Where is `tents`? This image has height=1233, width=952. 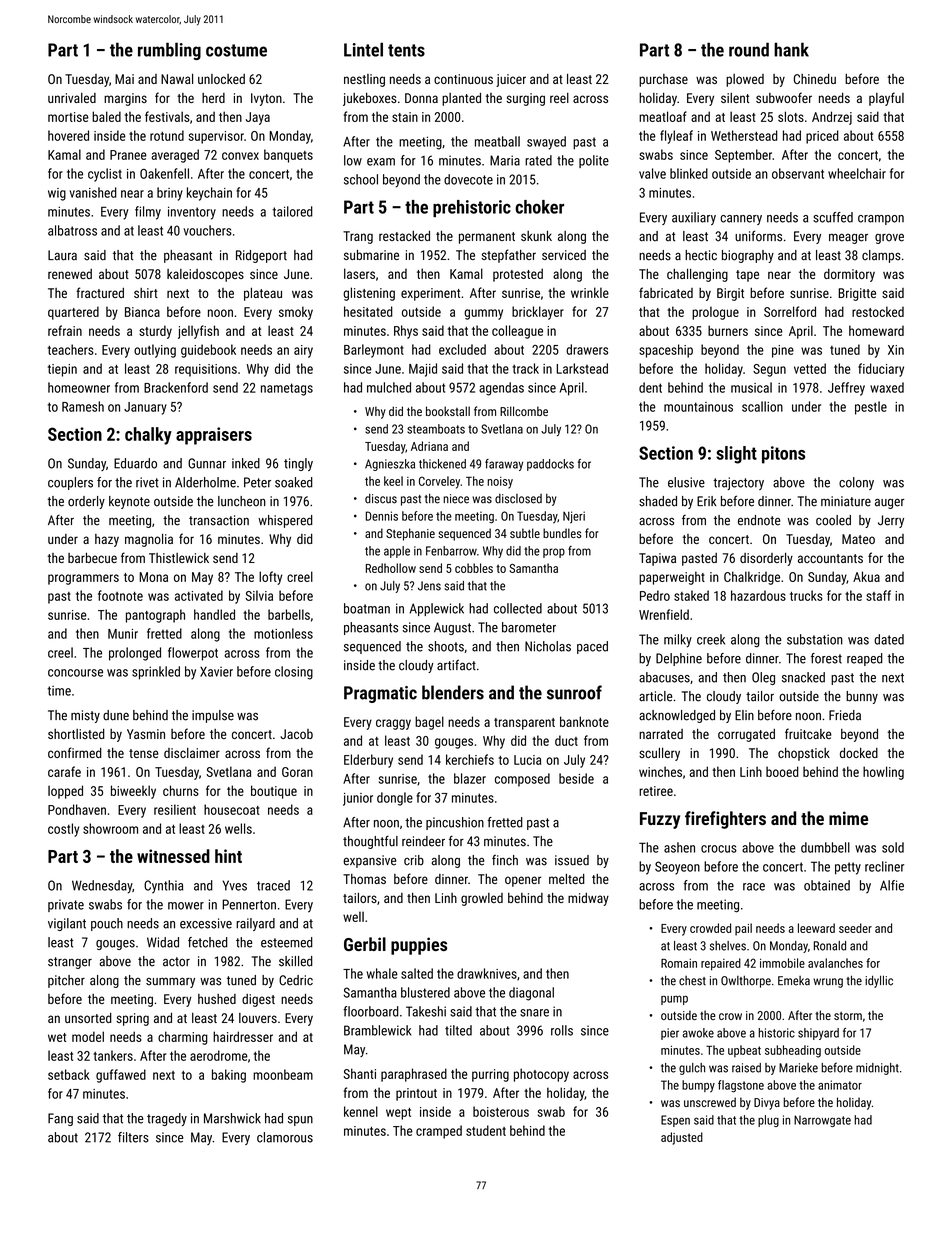 tents is located at coordinates (406, 50).
